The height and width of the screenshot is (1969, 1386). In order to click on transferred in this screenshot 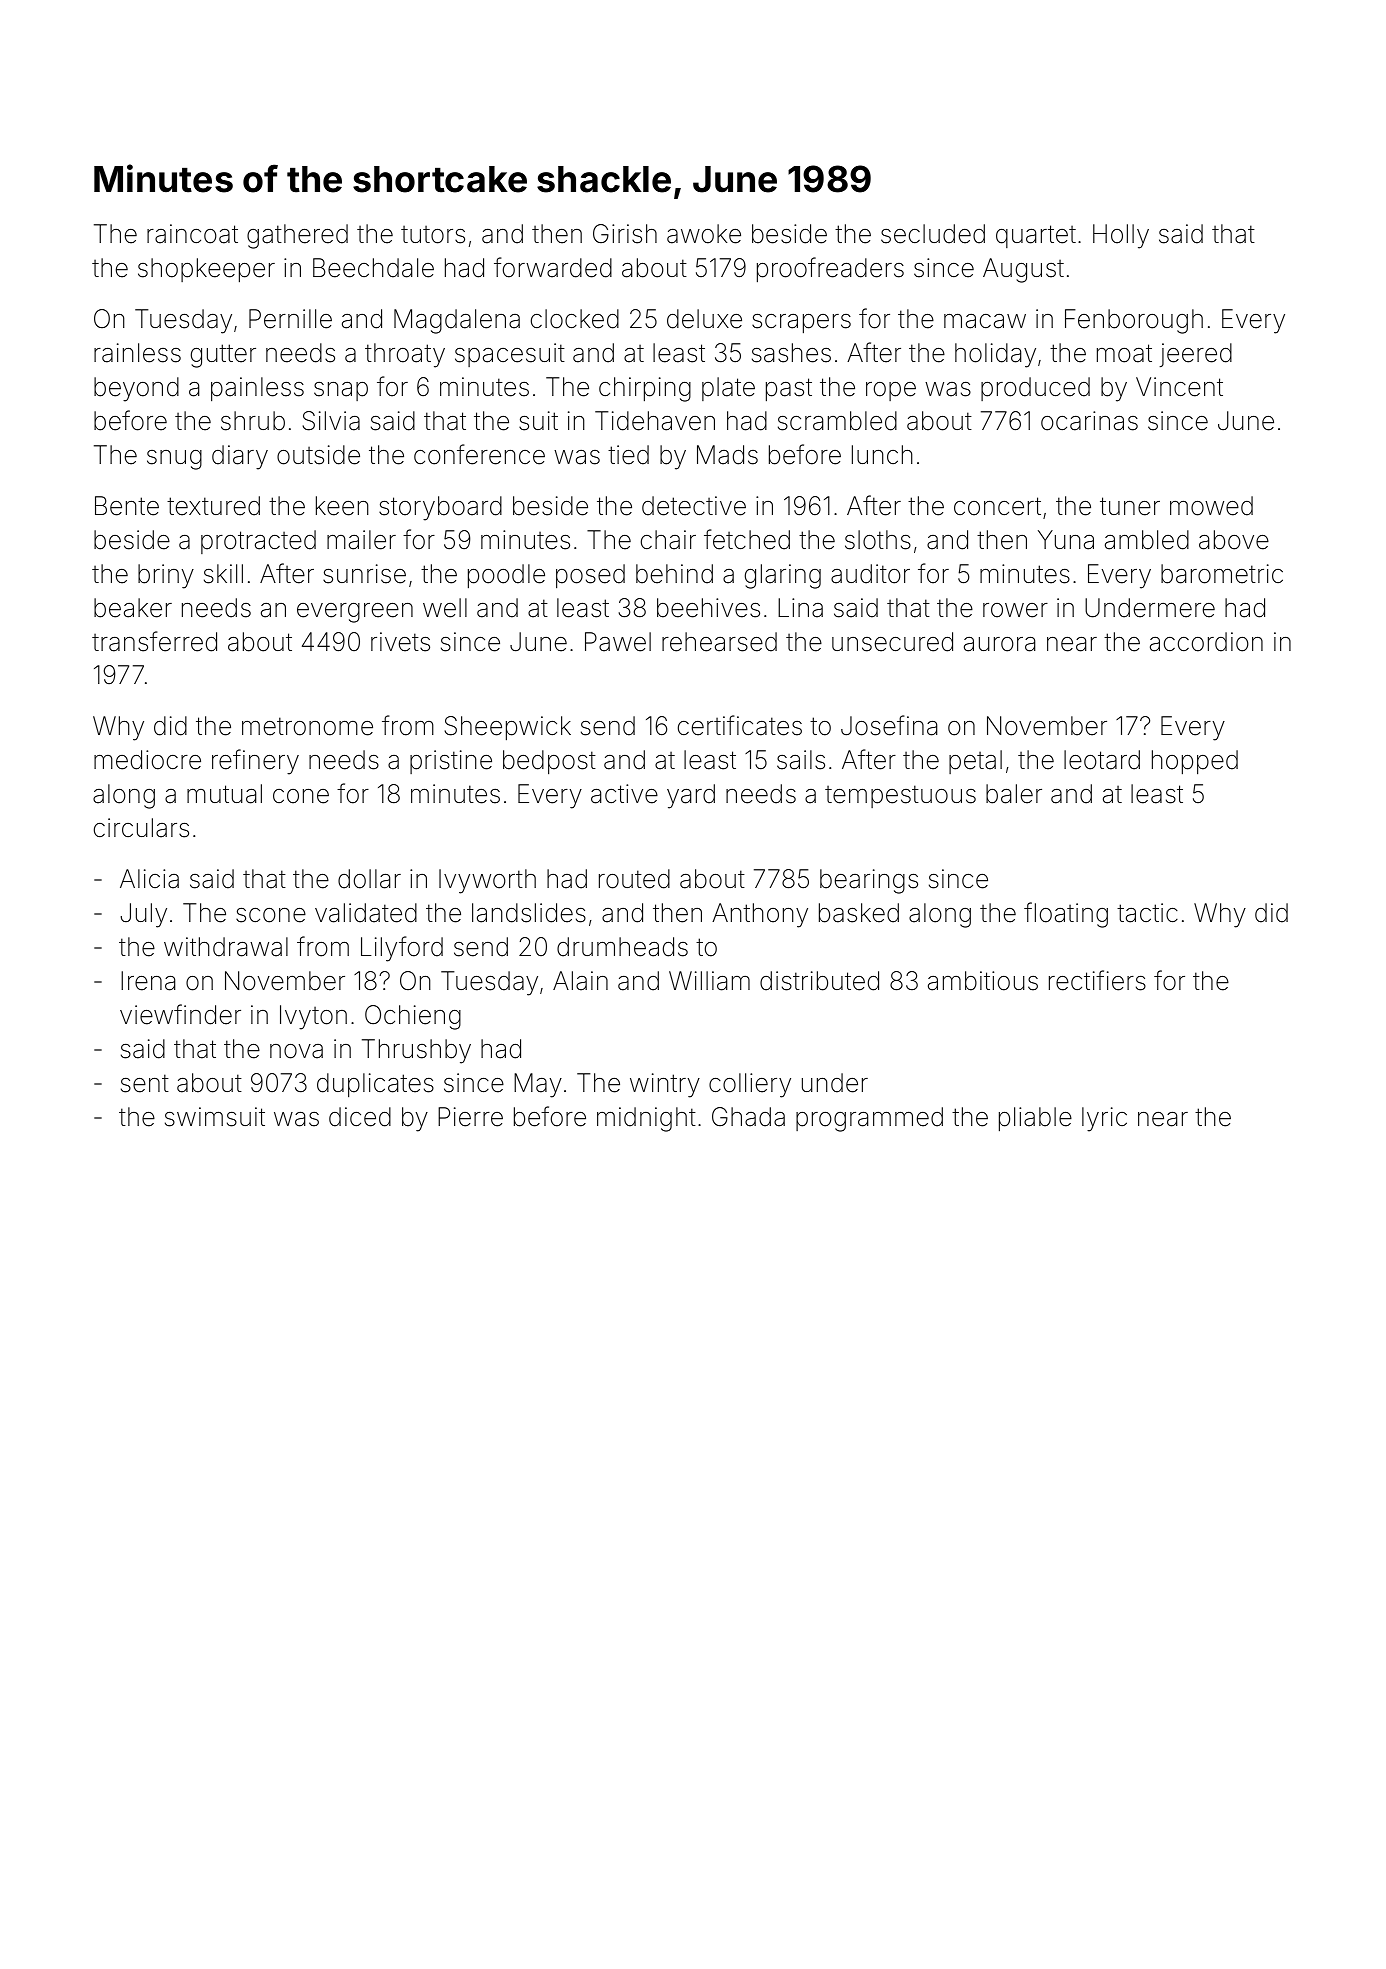, I will do `click(154, 641)`.
